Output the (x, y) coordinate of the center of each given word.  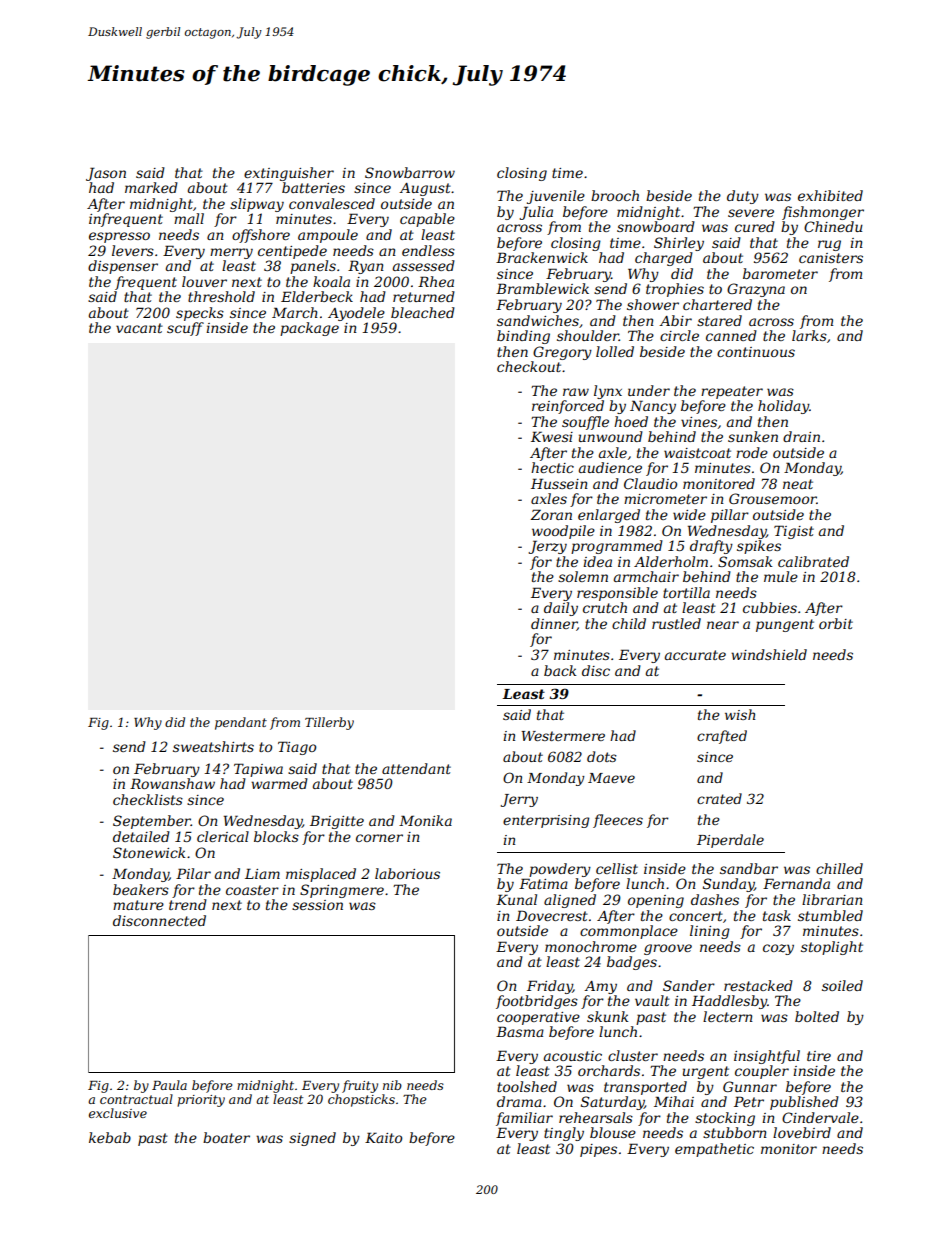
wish (740, 714)
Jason (106, 174)
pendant (241, 723)
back (560, 670)
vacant (139, 328)
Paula (169, 1085)
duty (743, 197)
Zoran (551, 514)
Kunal (516, 899)
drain (801, 436)
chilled (839, 868)
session (317, 905)
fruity (360, 1086)
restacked (758, 985)
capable (427, 220)
